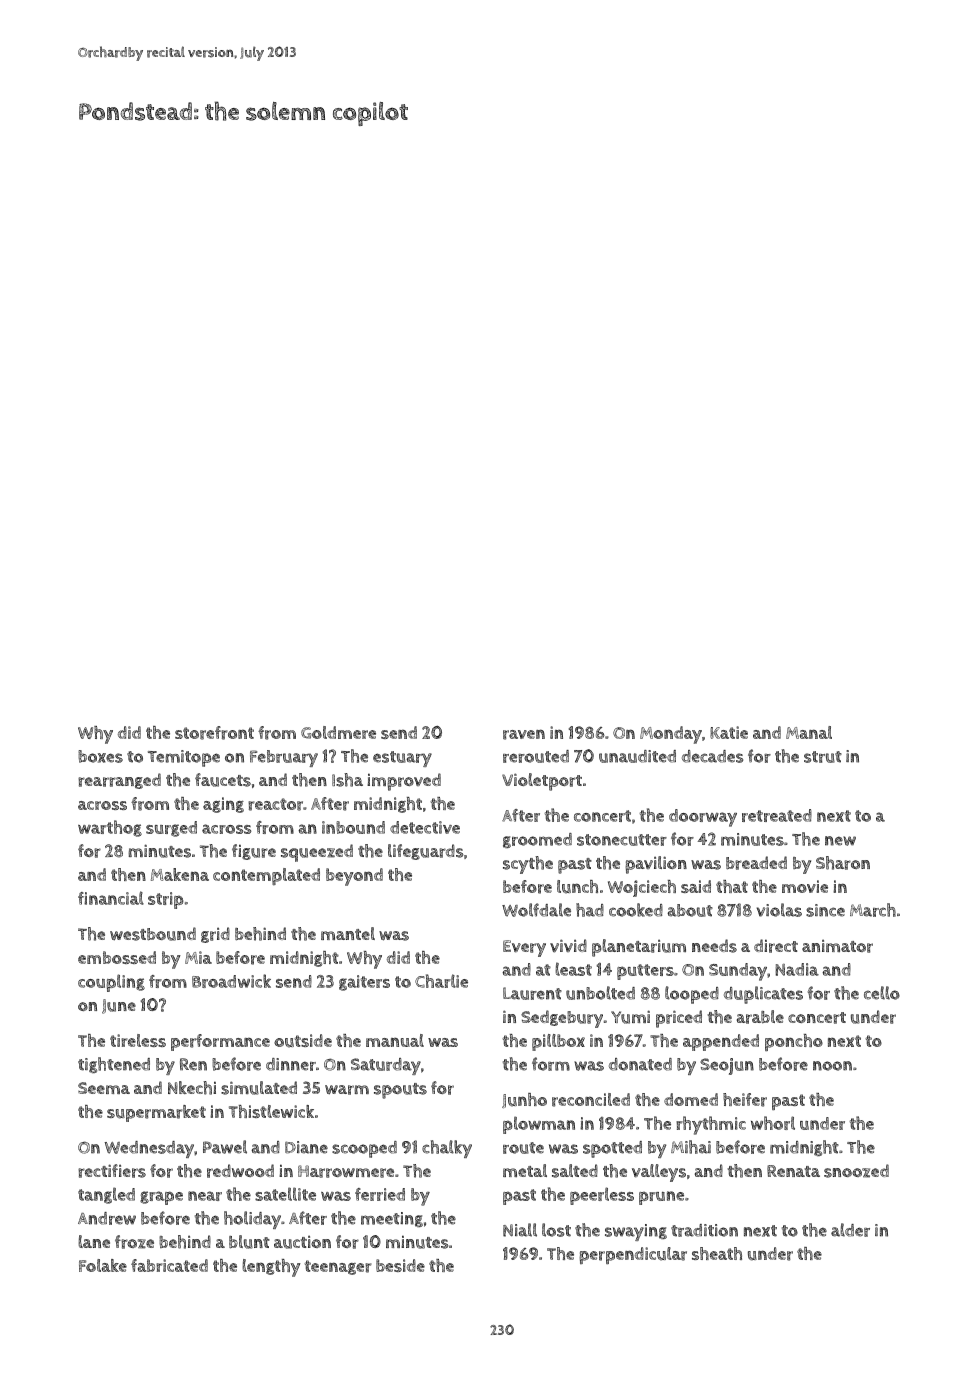 The height and width of the screenshot is (1392, 980). What do you see at coordinates (536, 910) in the screenshot?
I see `Wolfdale` at bounding box center [536, 910].
